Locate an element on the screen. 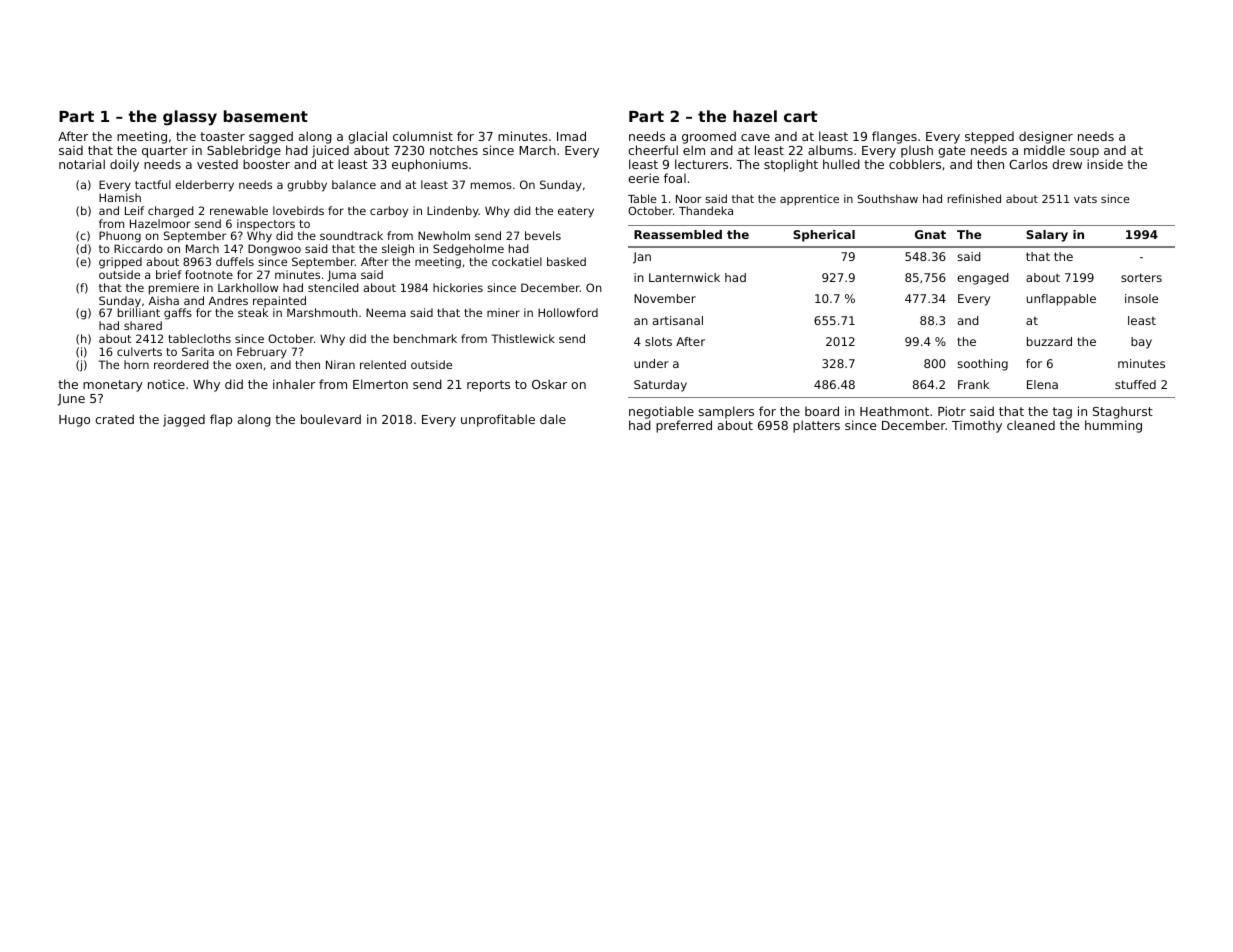 This screenshot has width=1233, height=952. designer is located at coordinates (1046, 137).
